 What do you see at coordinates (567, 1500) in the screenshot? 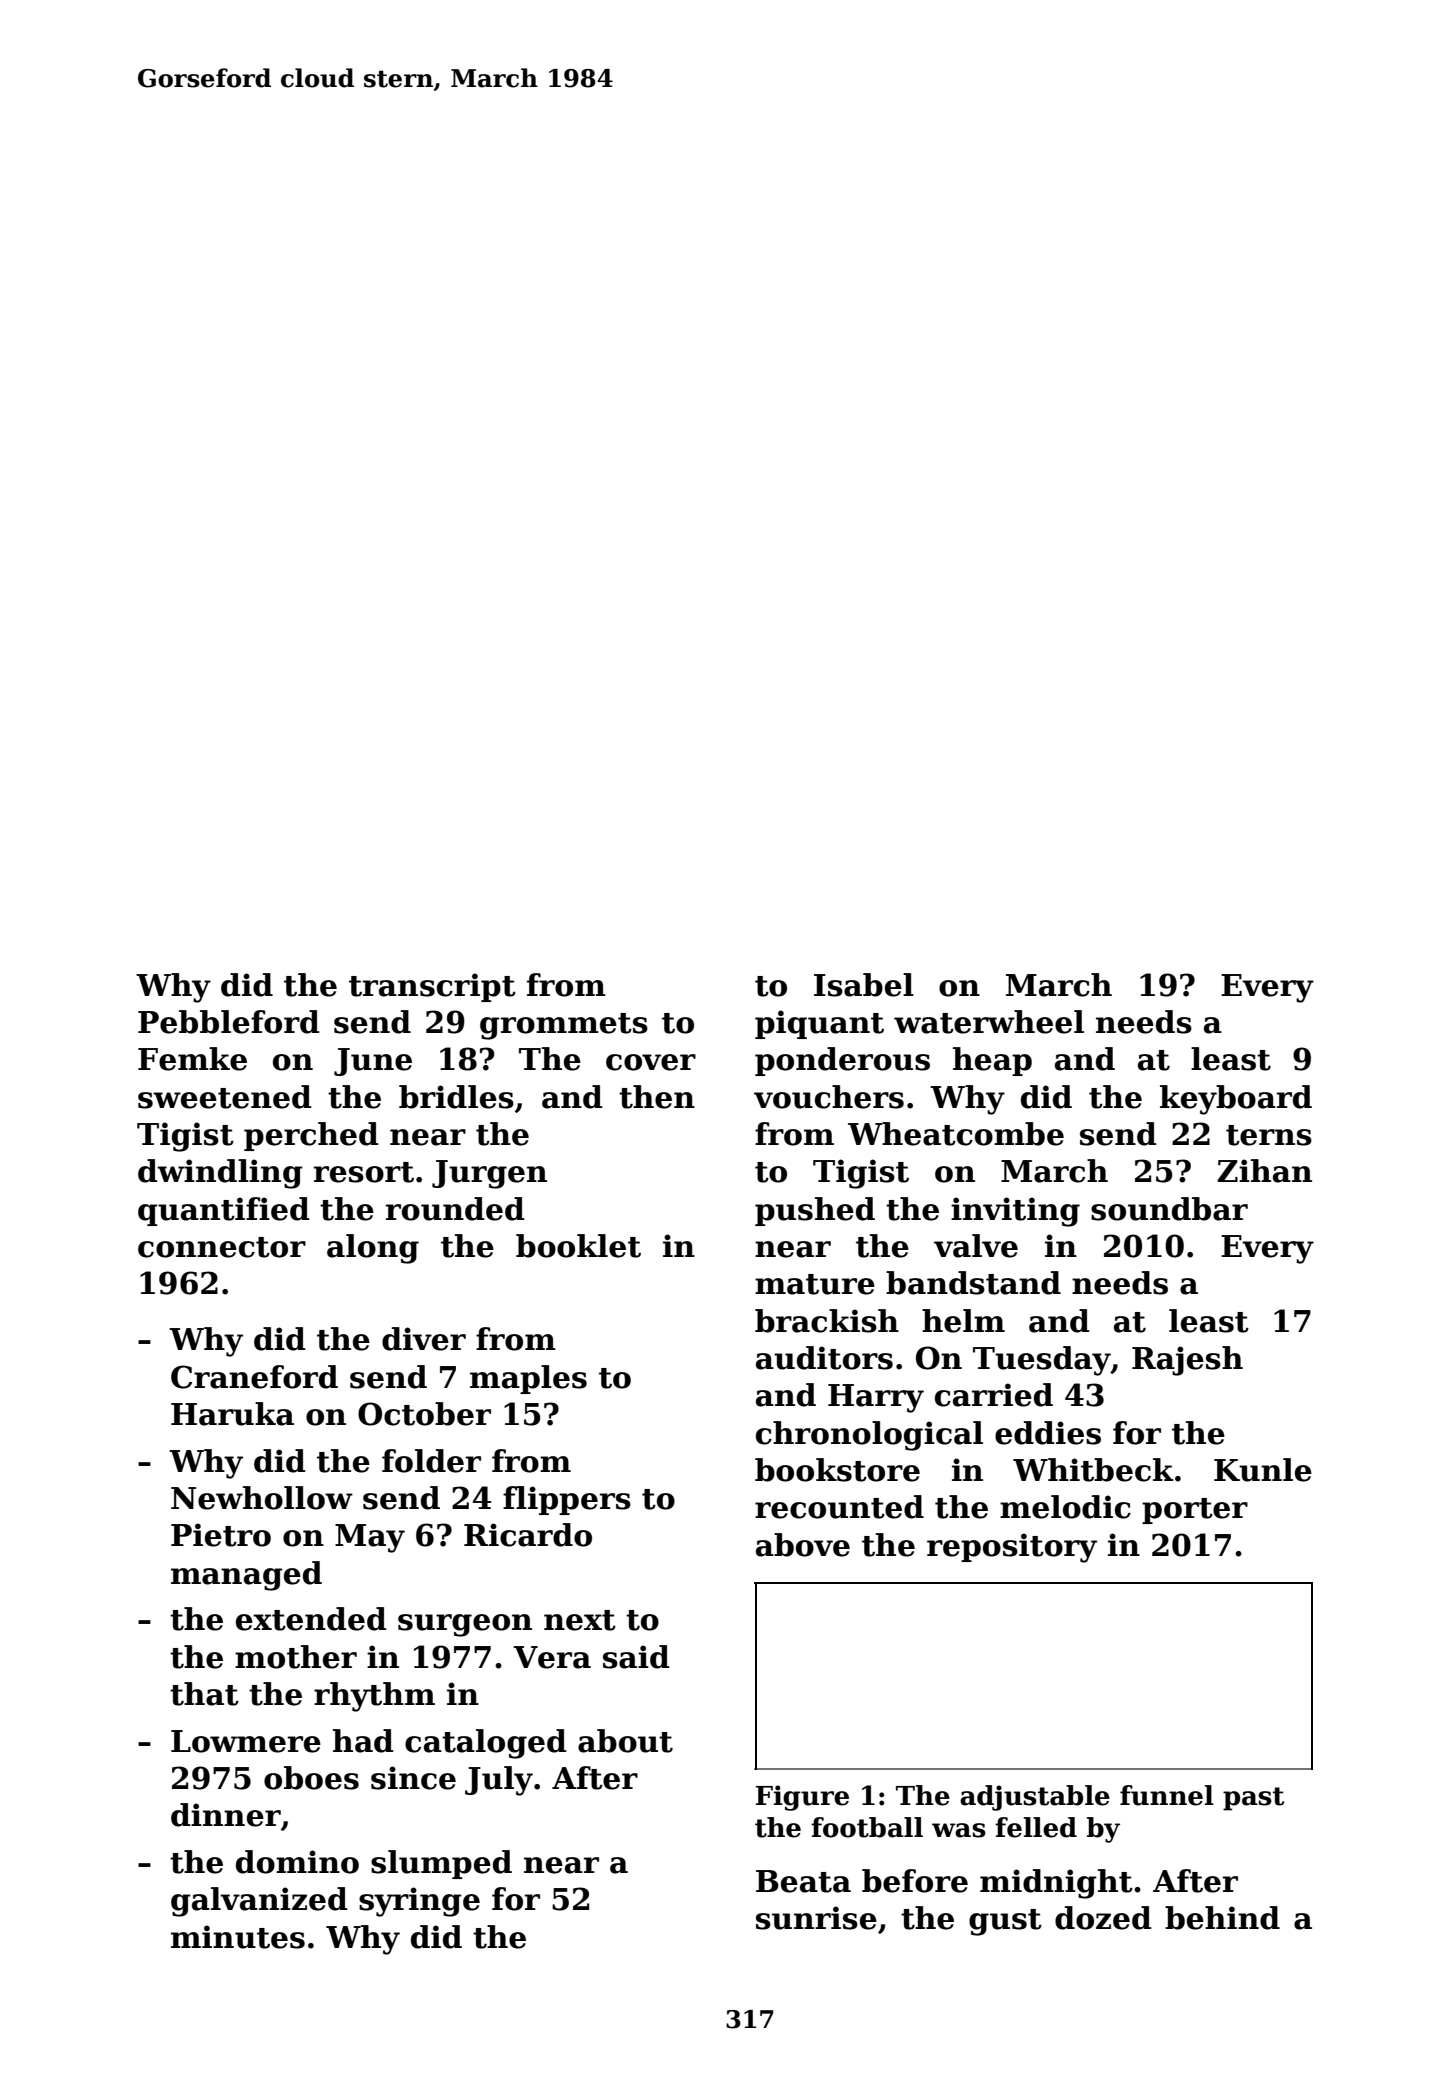
I see `flippers` at bounding box center [567, 1500].
